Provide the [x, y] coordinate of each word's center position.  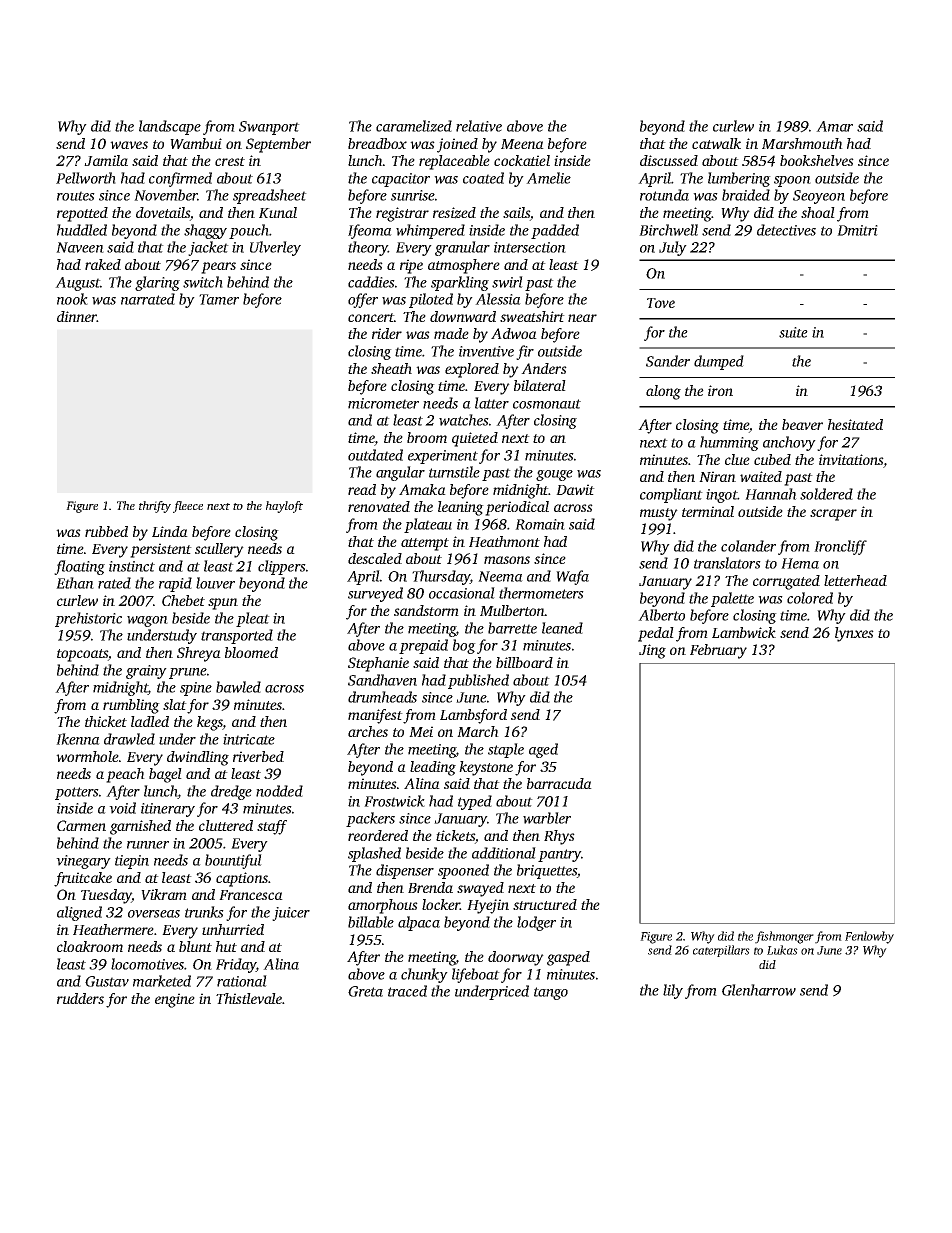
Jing [652, 651]
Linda [170, 531]
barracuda [559, 783]
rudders [80, 998]
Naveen [80, 247]
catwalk [716, 143]
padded [555, 231]
